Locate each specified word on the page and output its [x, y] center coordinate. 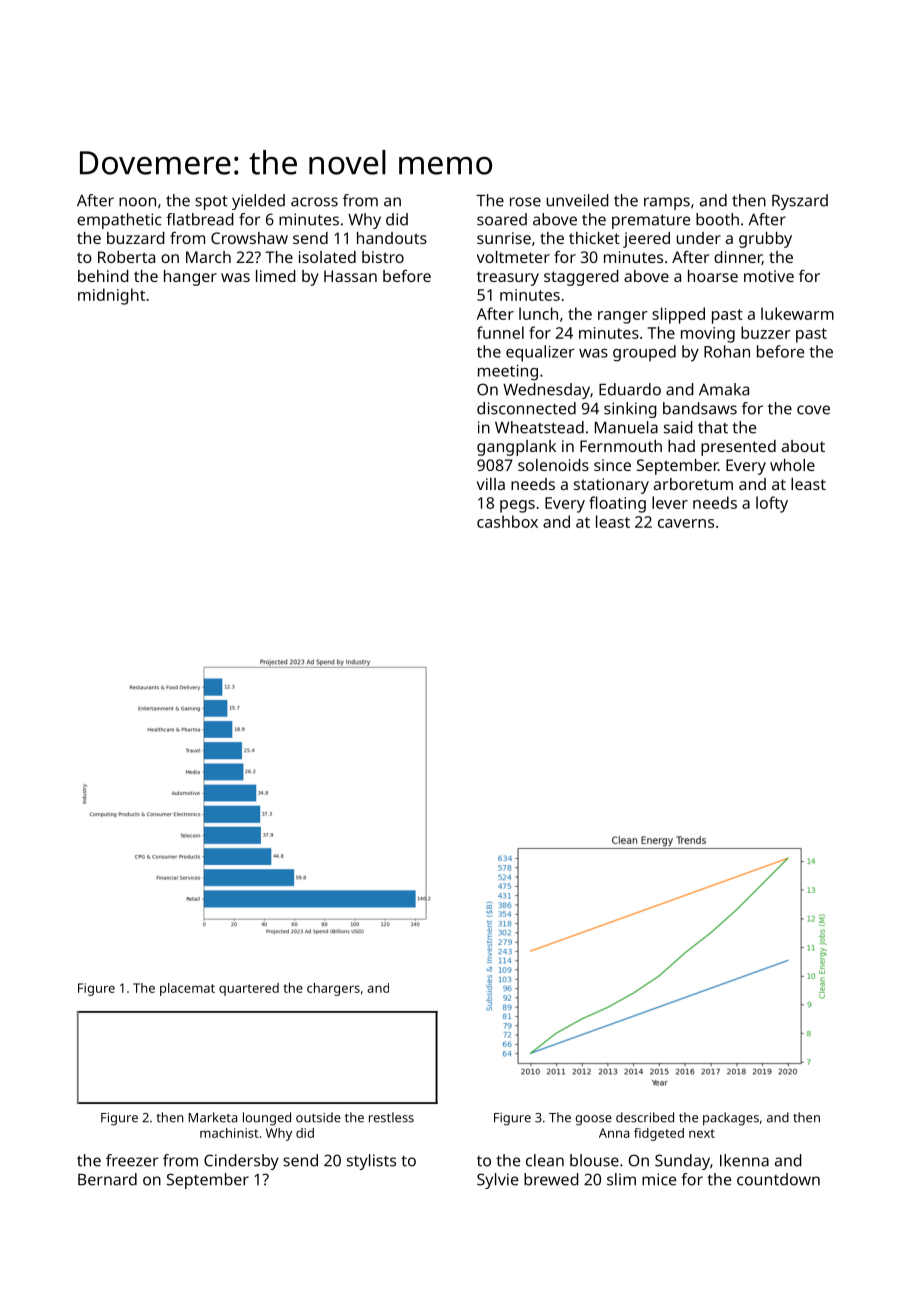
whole [792, 465]
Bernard [107, 1179]
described [645, 1117]
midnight [111, 296]
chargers [333, 989]
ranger [623, 317]
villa [491, 484]
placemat [187, 989]
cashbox [507, 521]
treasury [508, 278]
